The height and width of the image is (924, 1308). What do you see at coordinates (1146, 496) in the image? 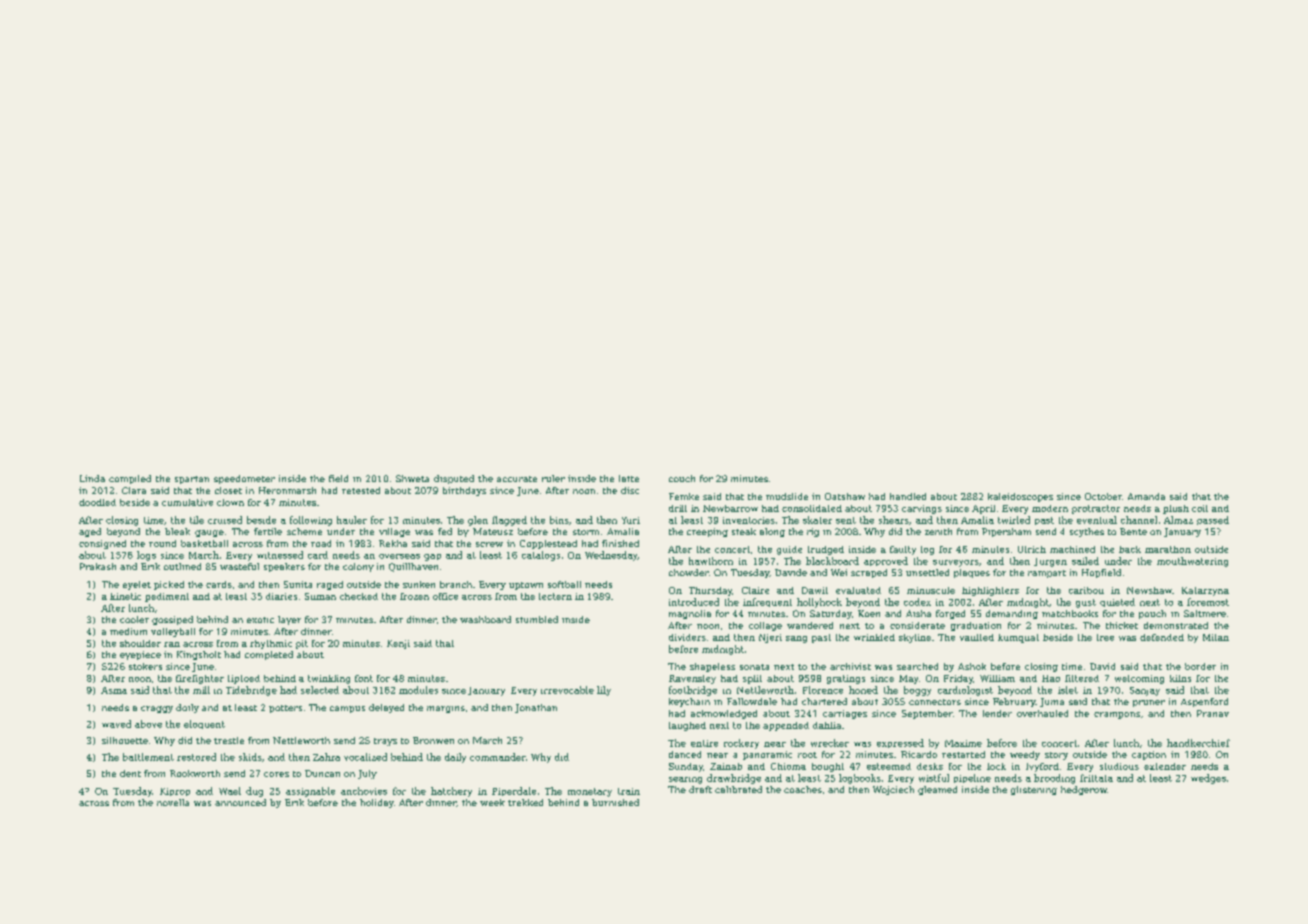
I see `Amanda` at bounding box center [1146, 496].
